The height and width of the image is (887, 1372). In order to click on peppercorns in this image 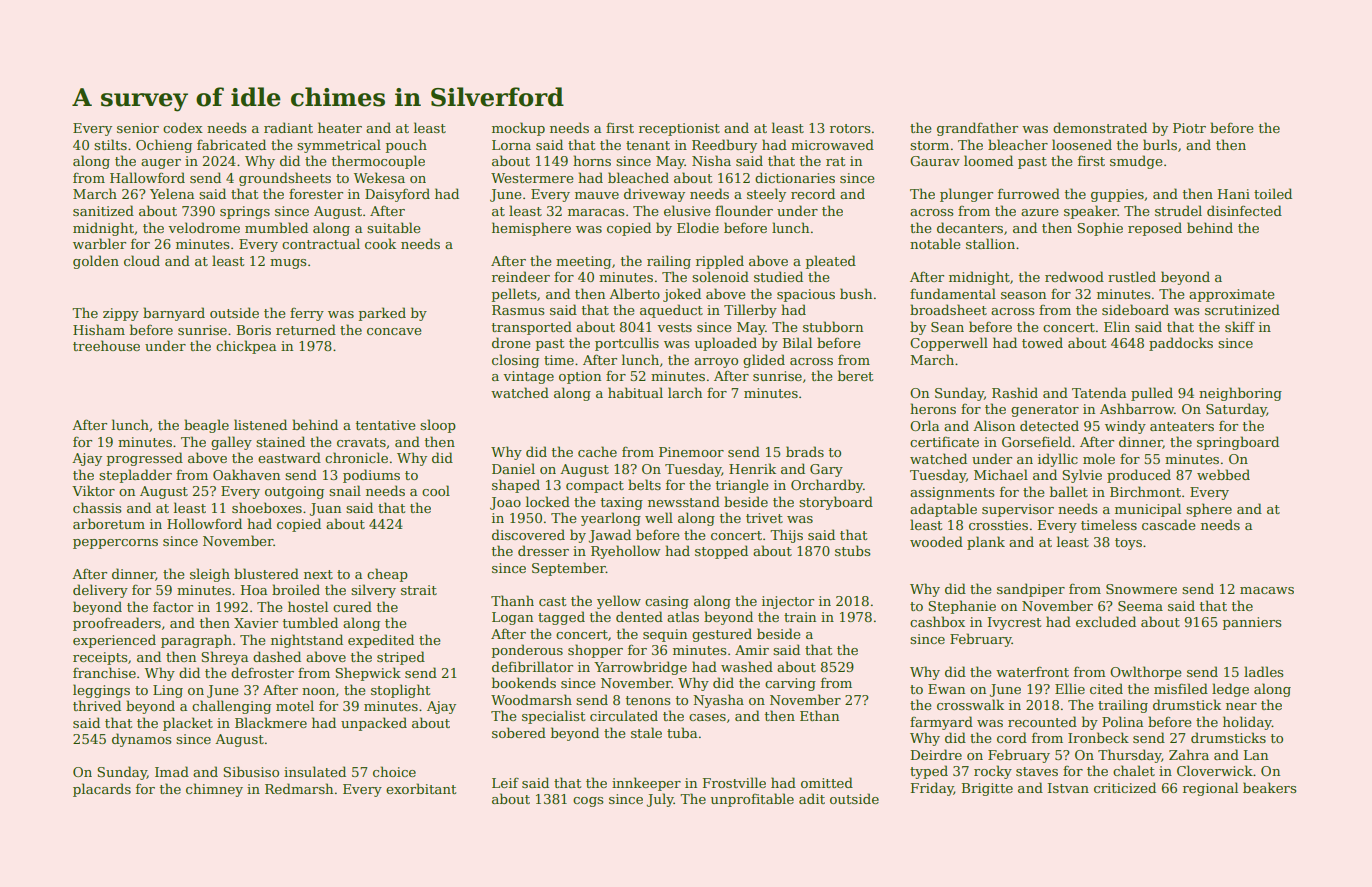, I will do `click(115, 544)`.
